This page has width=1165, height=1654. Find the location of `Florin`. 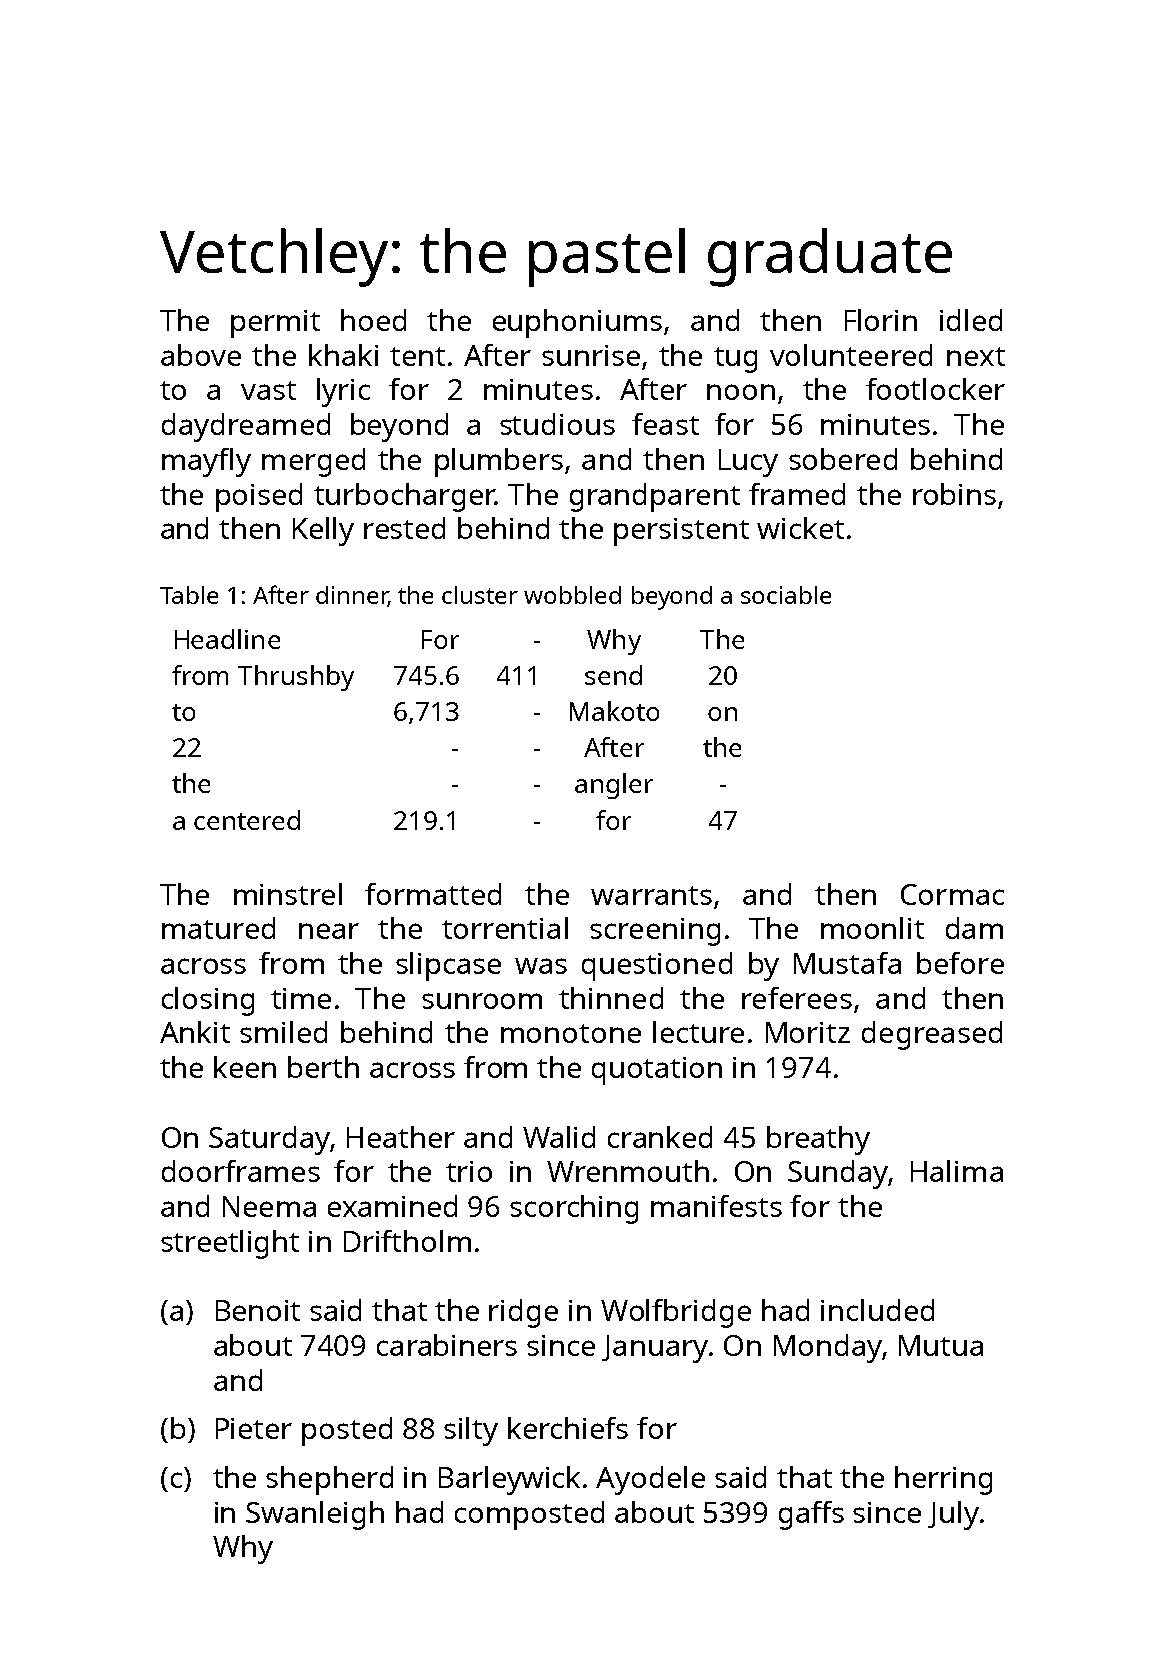

Florin is located at coordinates (881, 320).
